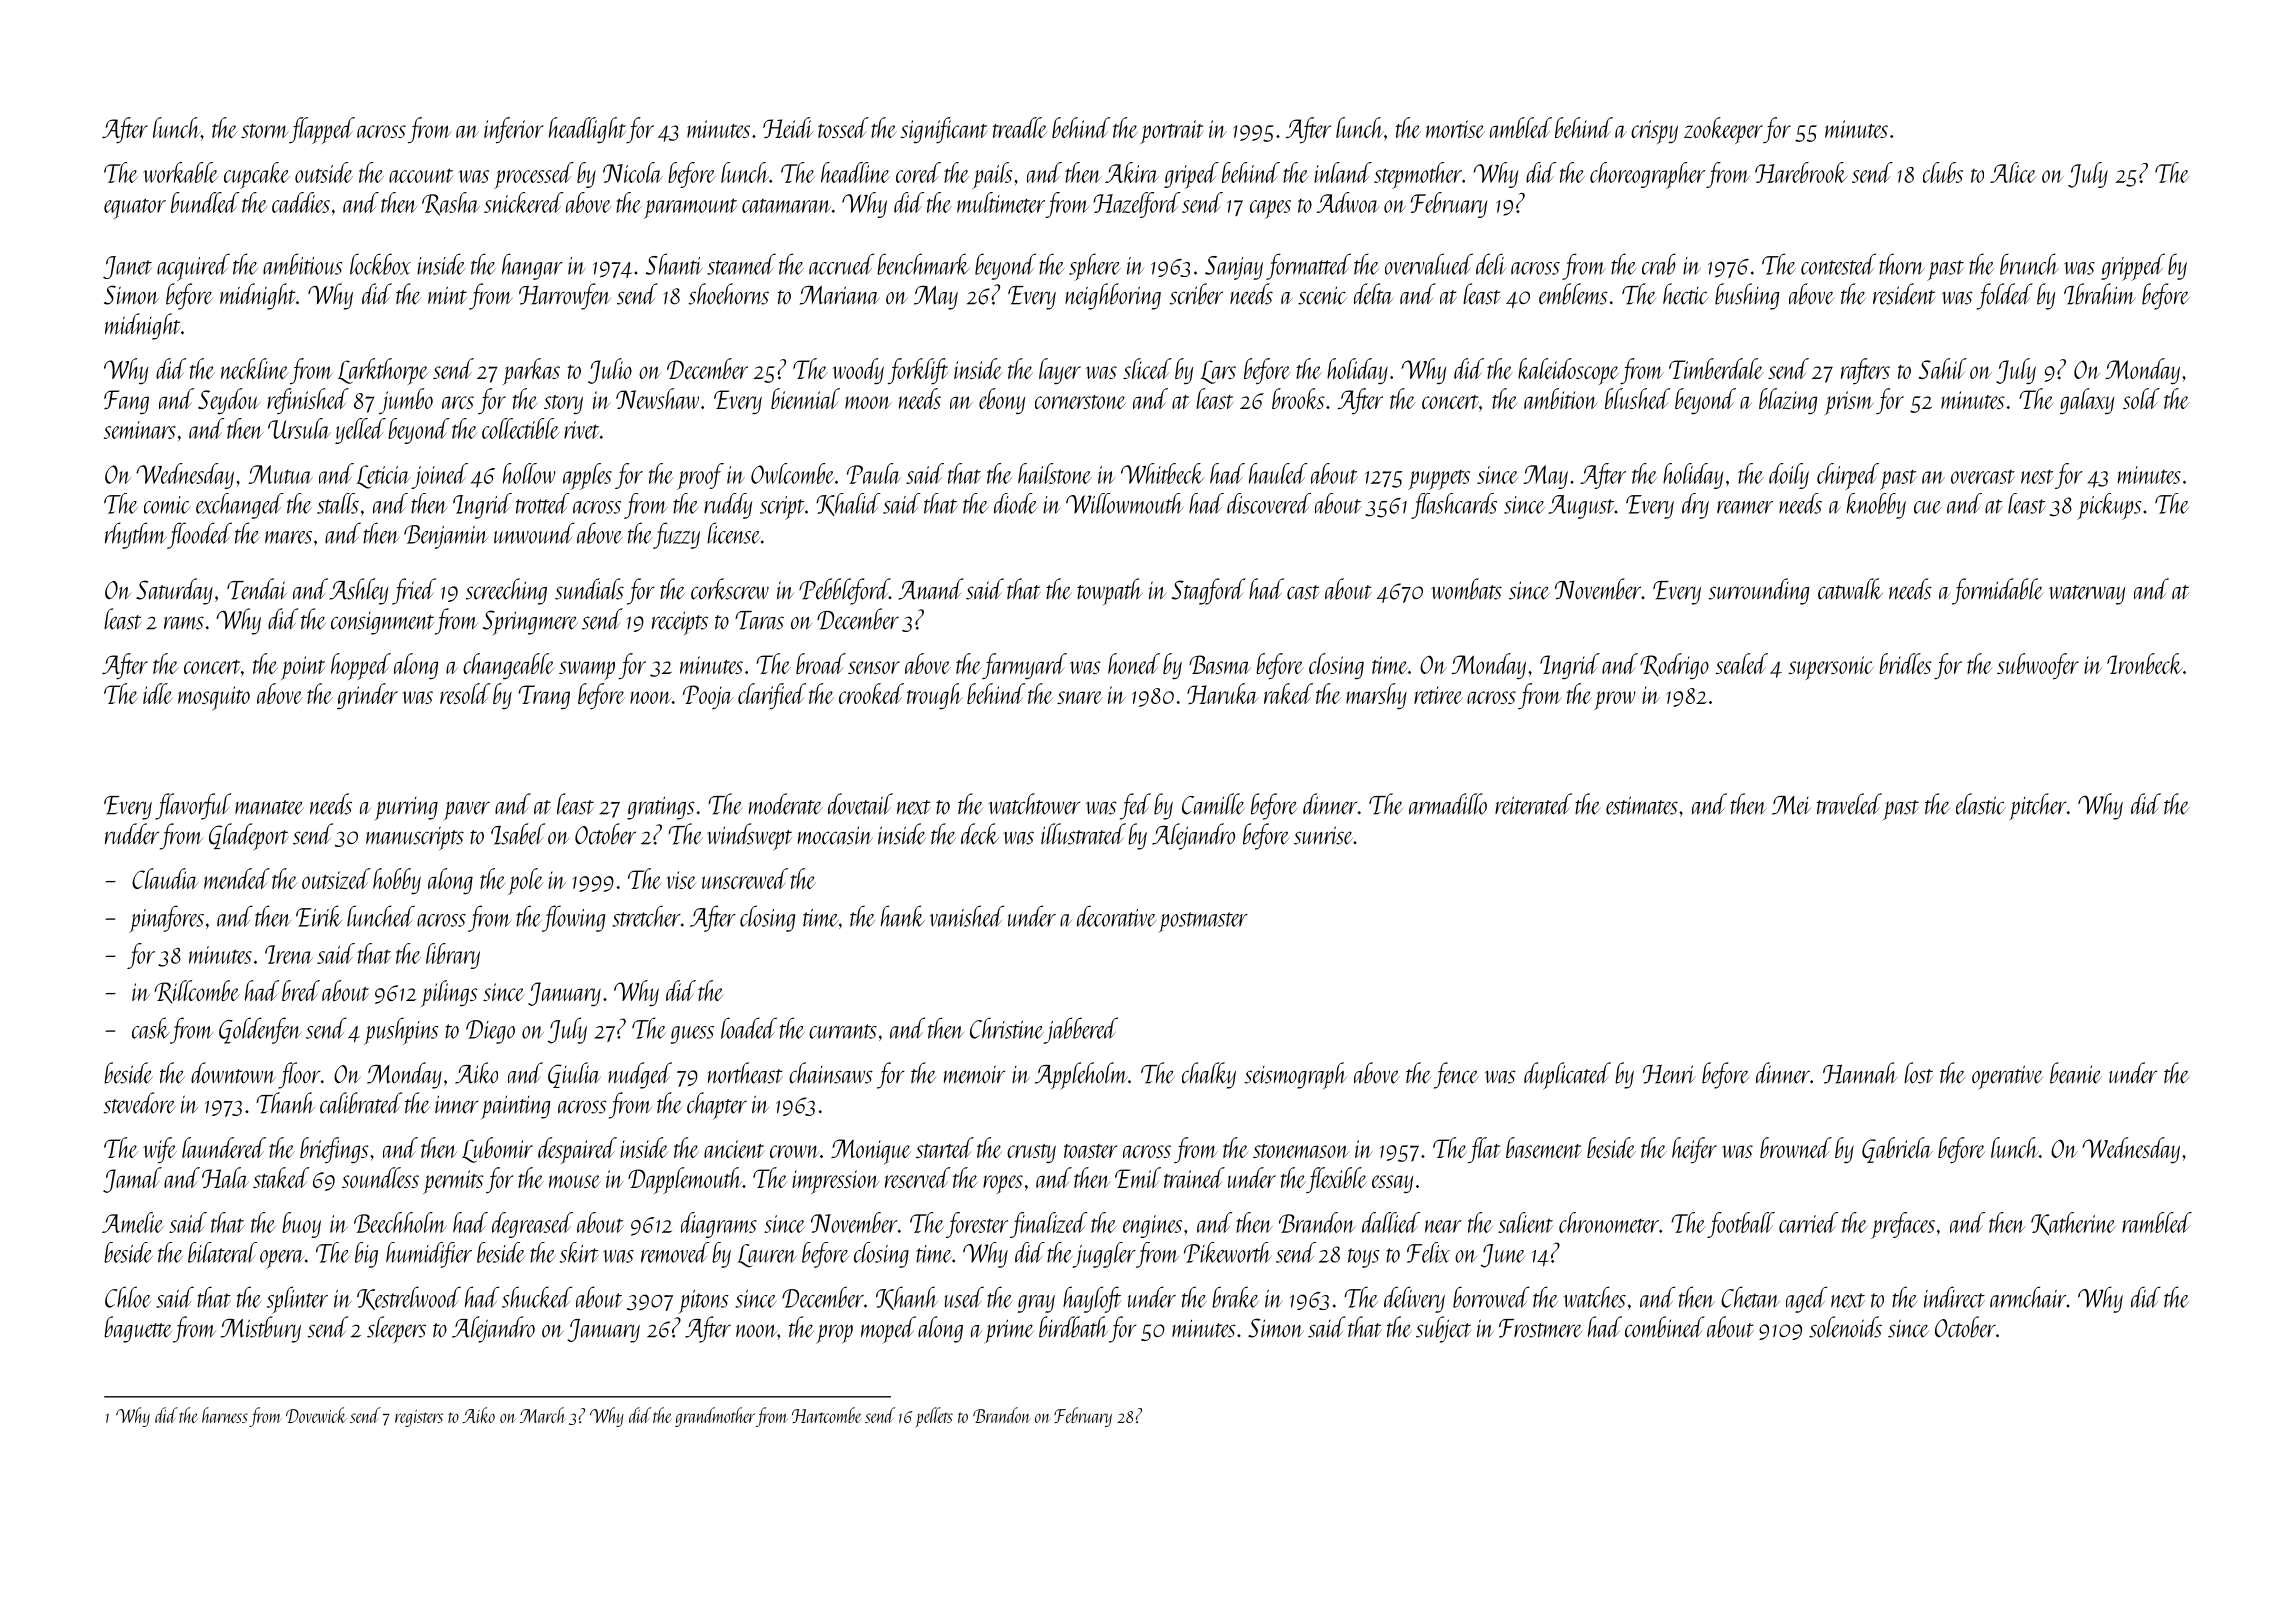 Image resolution: width=2292 pixels, height=1620 pixels. Describe the element at coordinates (934, 1417) in the screenshot. I see `pellets` at that location.
